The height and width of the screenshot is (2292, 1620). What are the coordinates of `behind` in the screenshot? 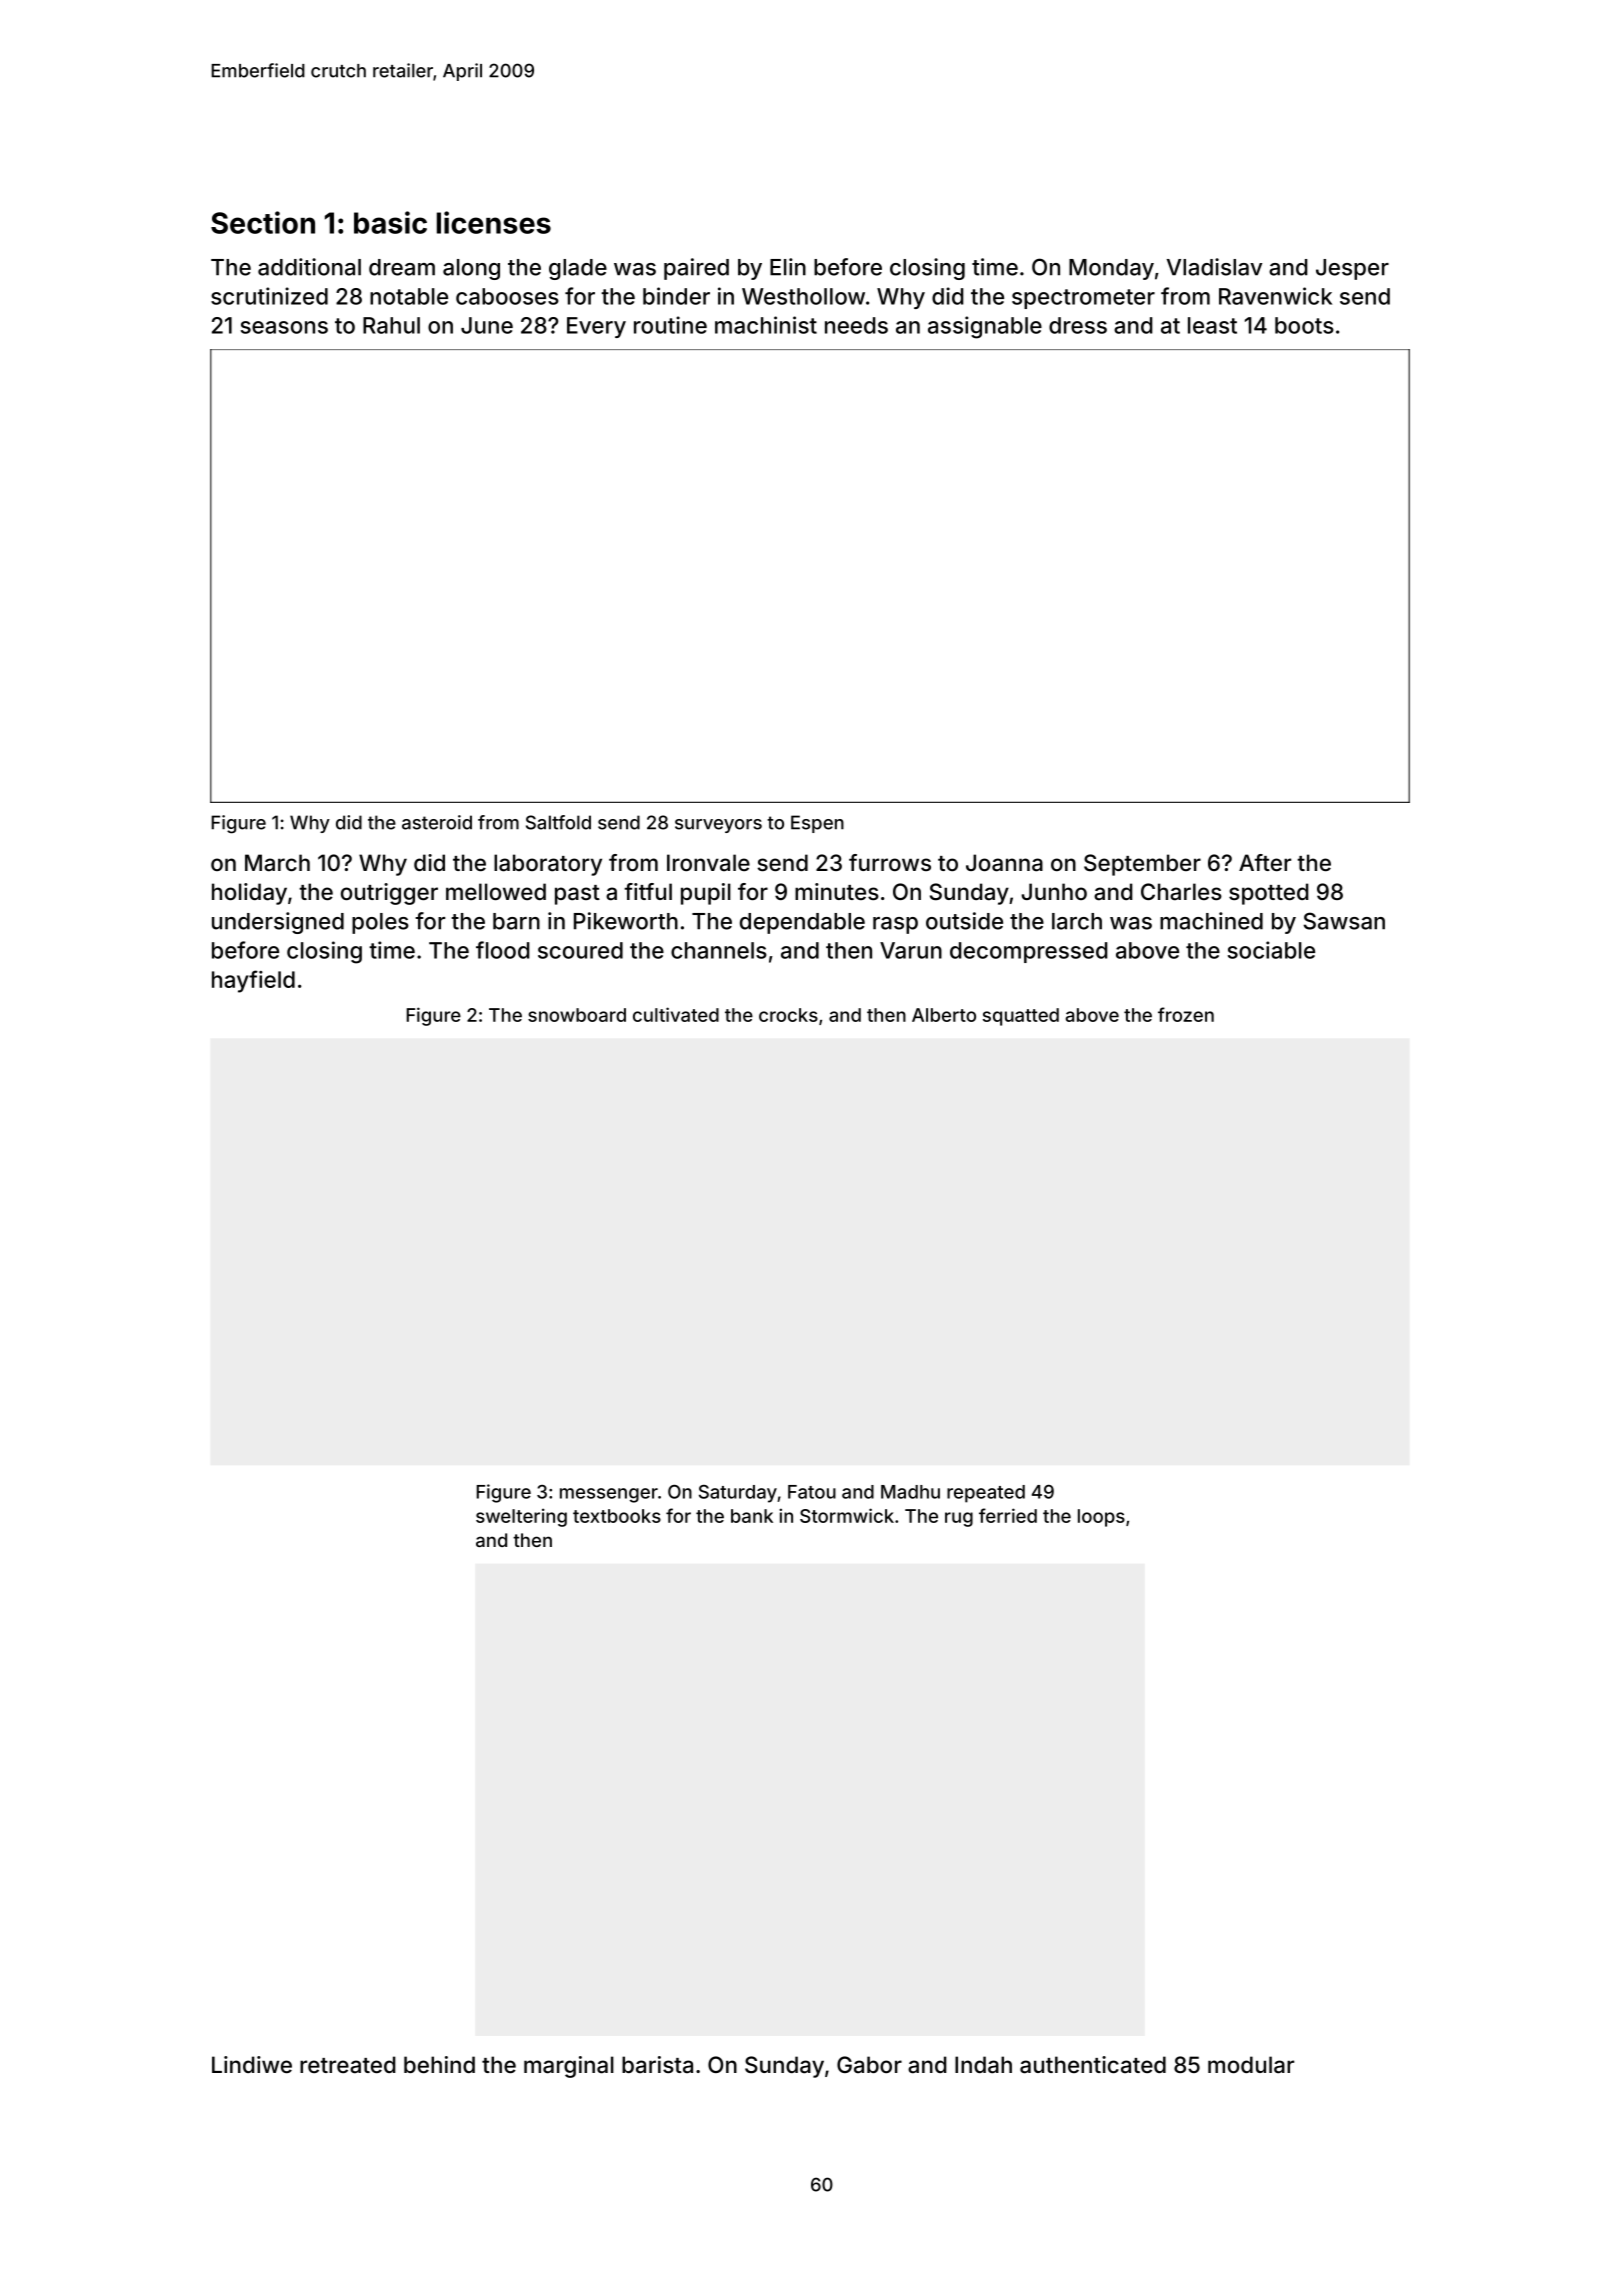 It's located at (439, 2064).
